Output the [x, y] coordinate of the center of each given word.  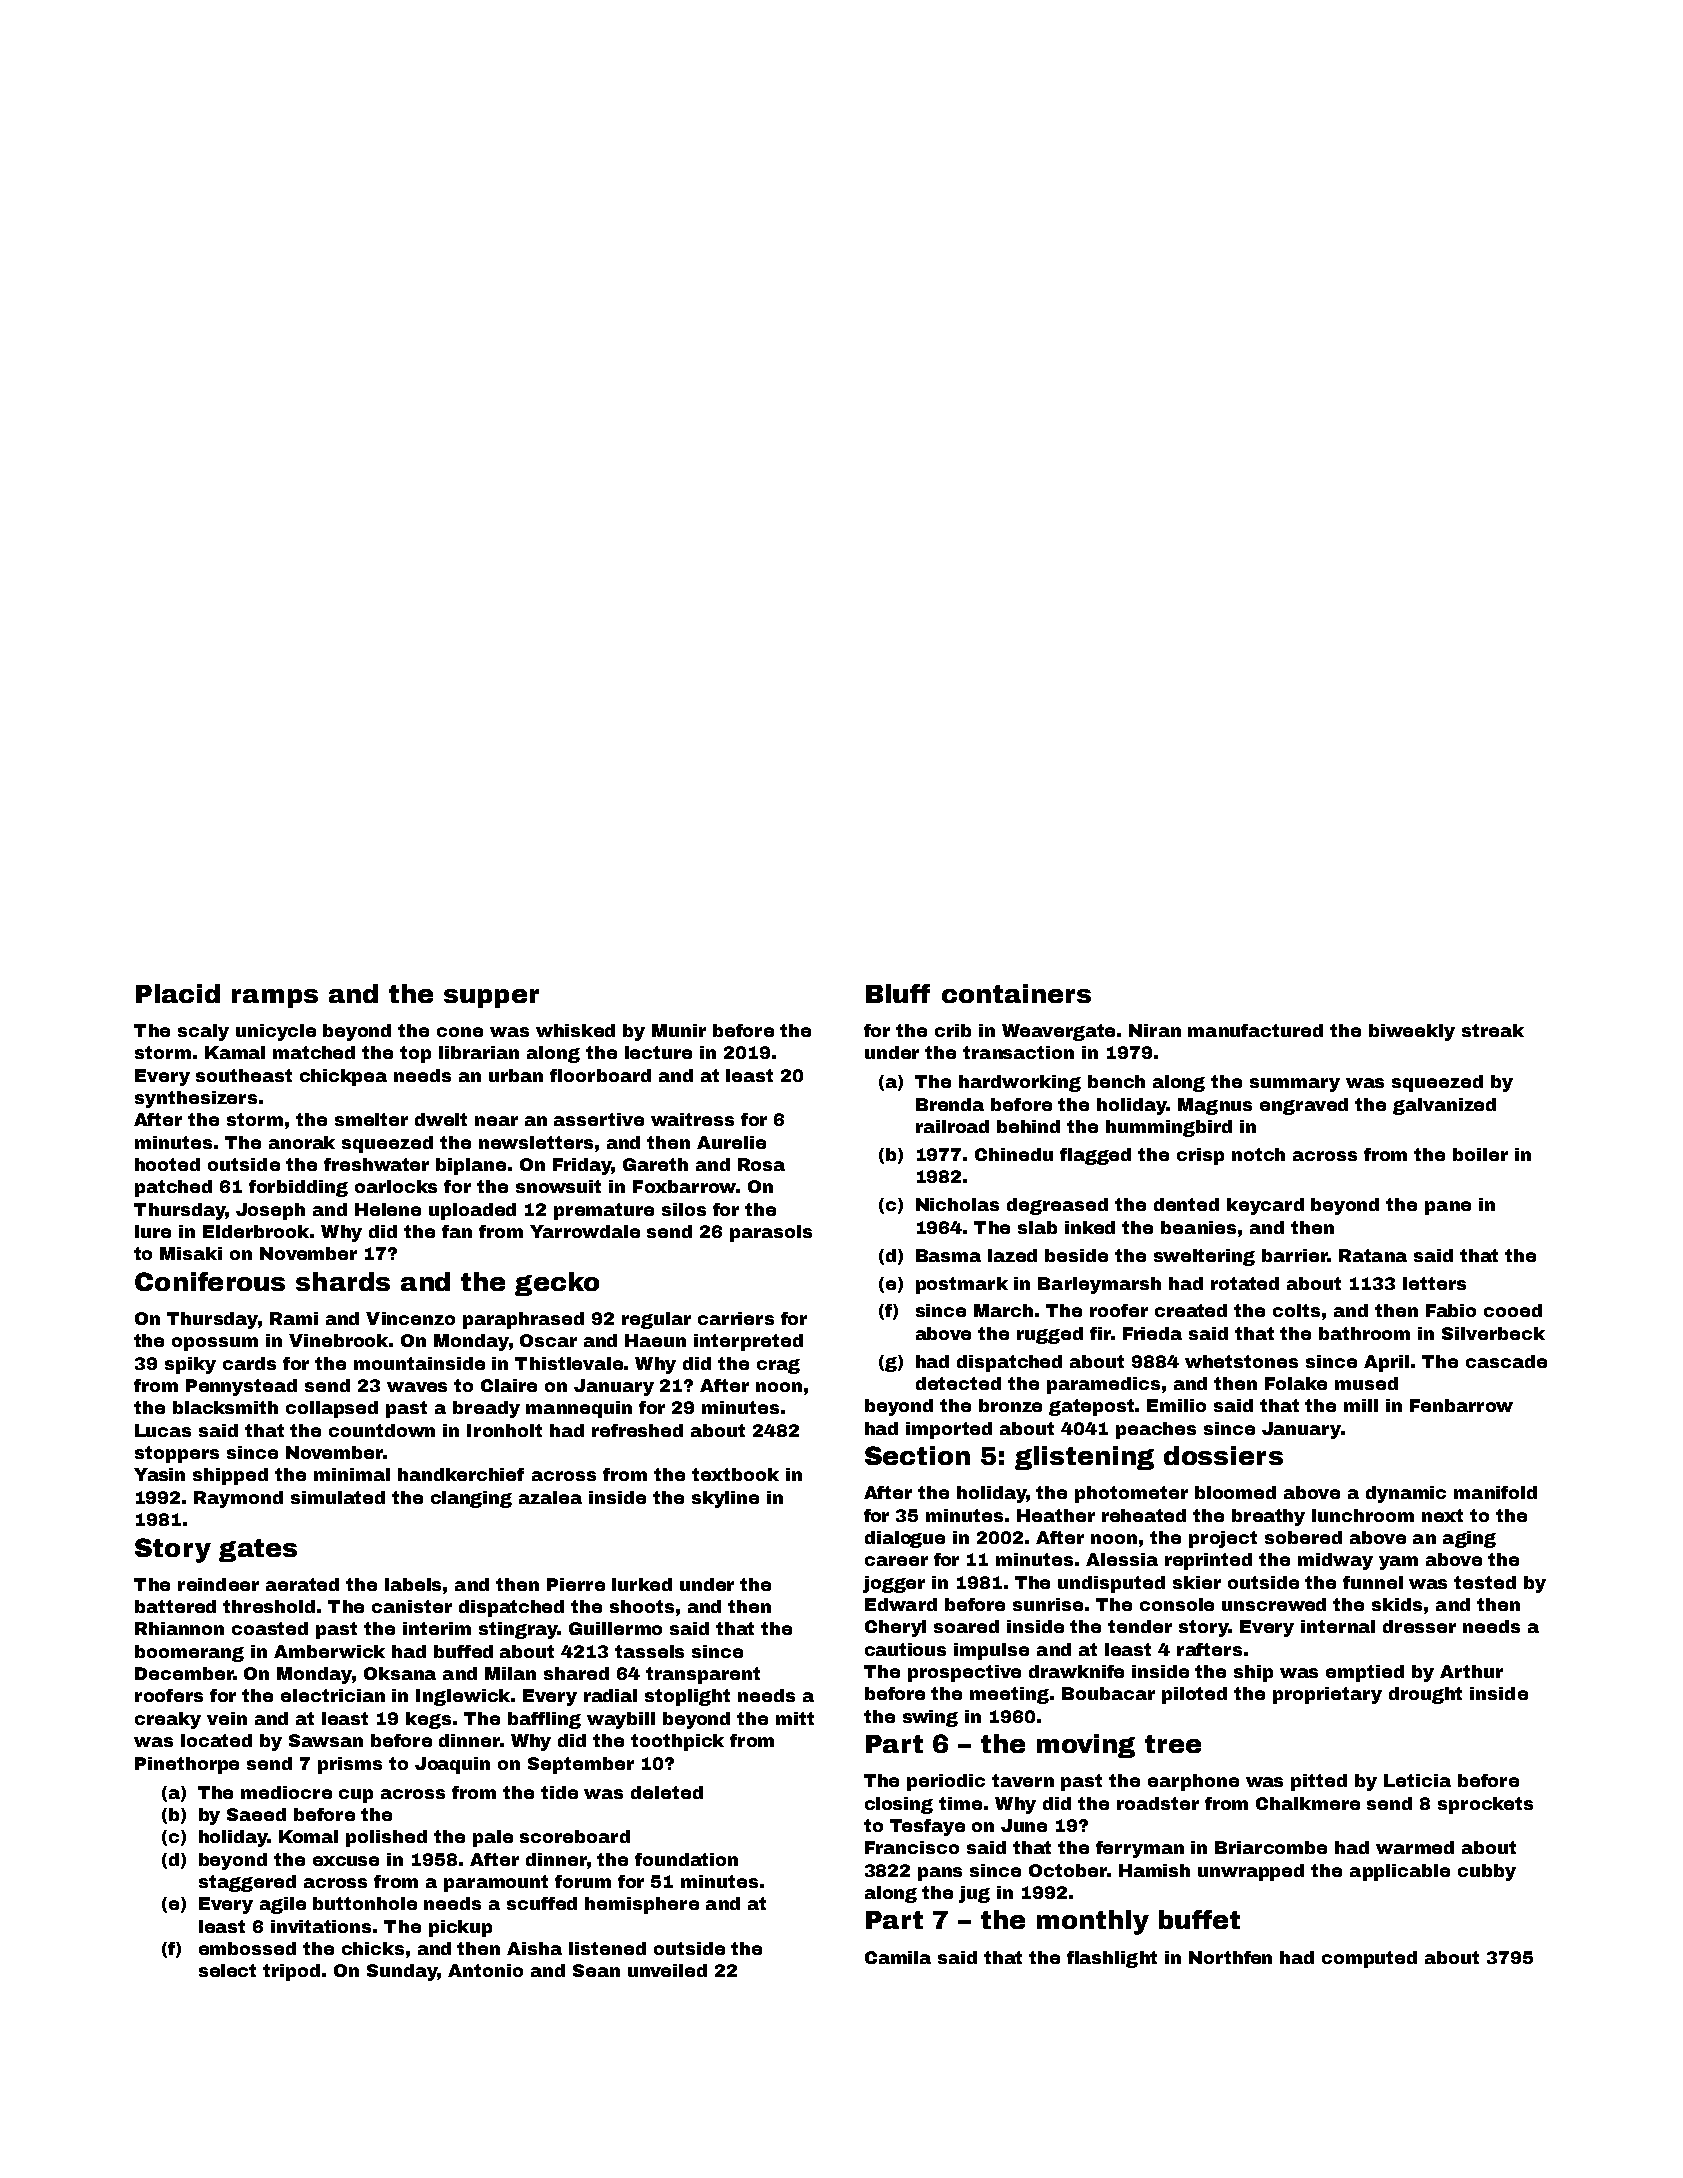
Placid [178, 993]
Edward [901, 1604]
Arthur [1471, 1671]
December [184, 1673]
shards [343, 1281]
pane [1448, 1208]
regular [656, 1320]
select [227, 1970]
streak [1493, 1030]
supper [491, 998]
